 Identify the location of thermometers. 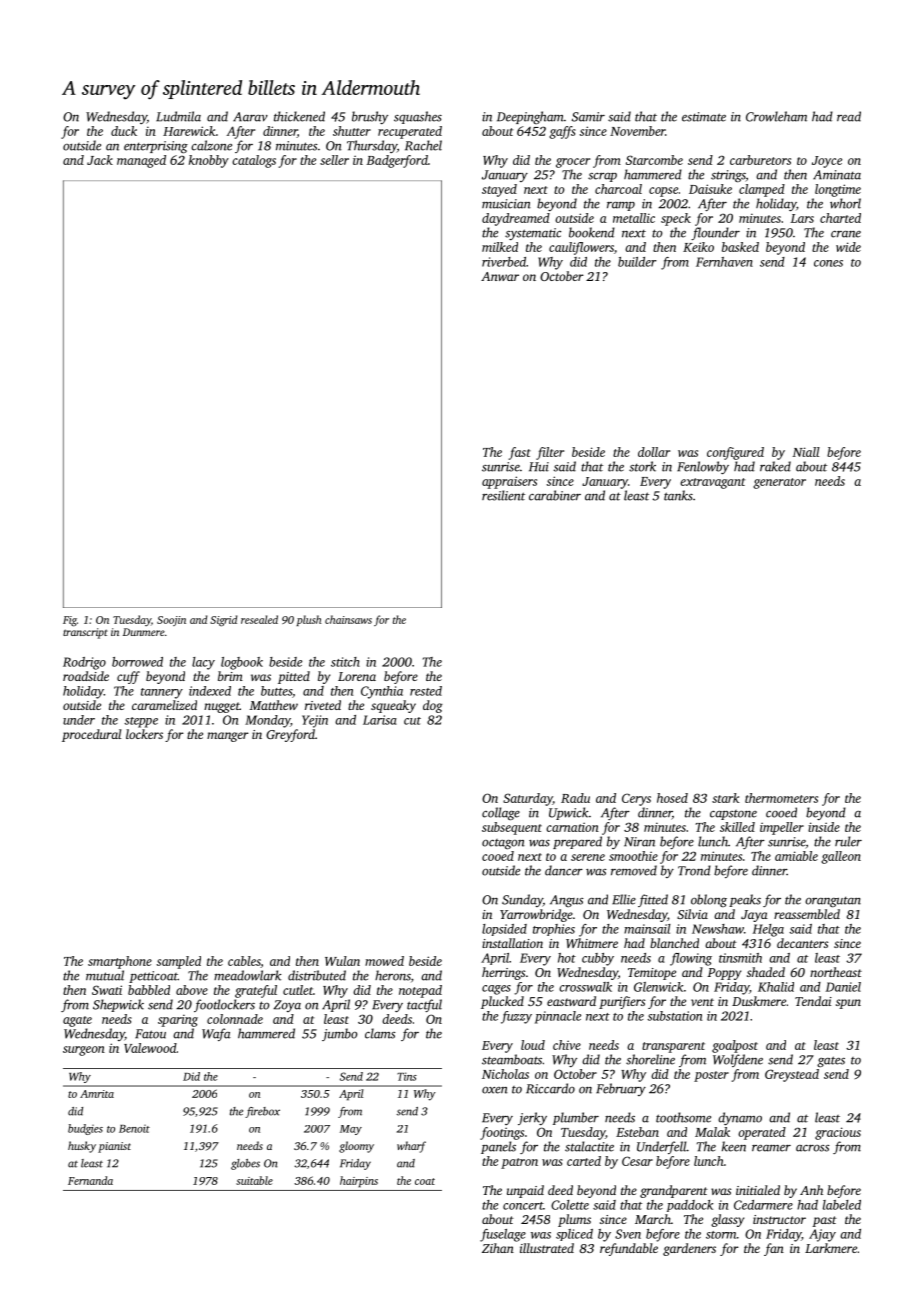
(781, 798).
